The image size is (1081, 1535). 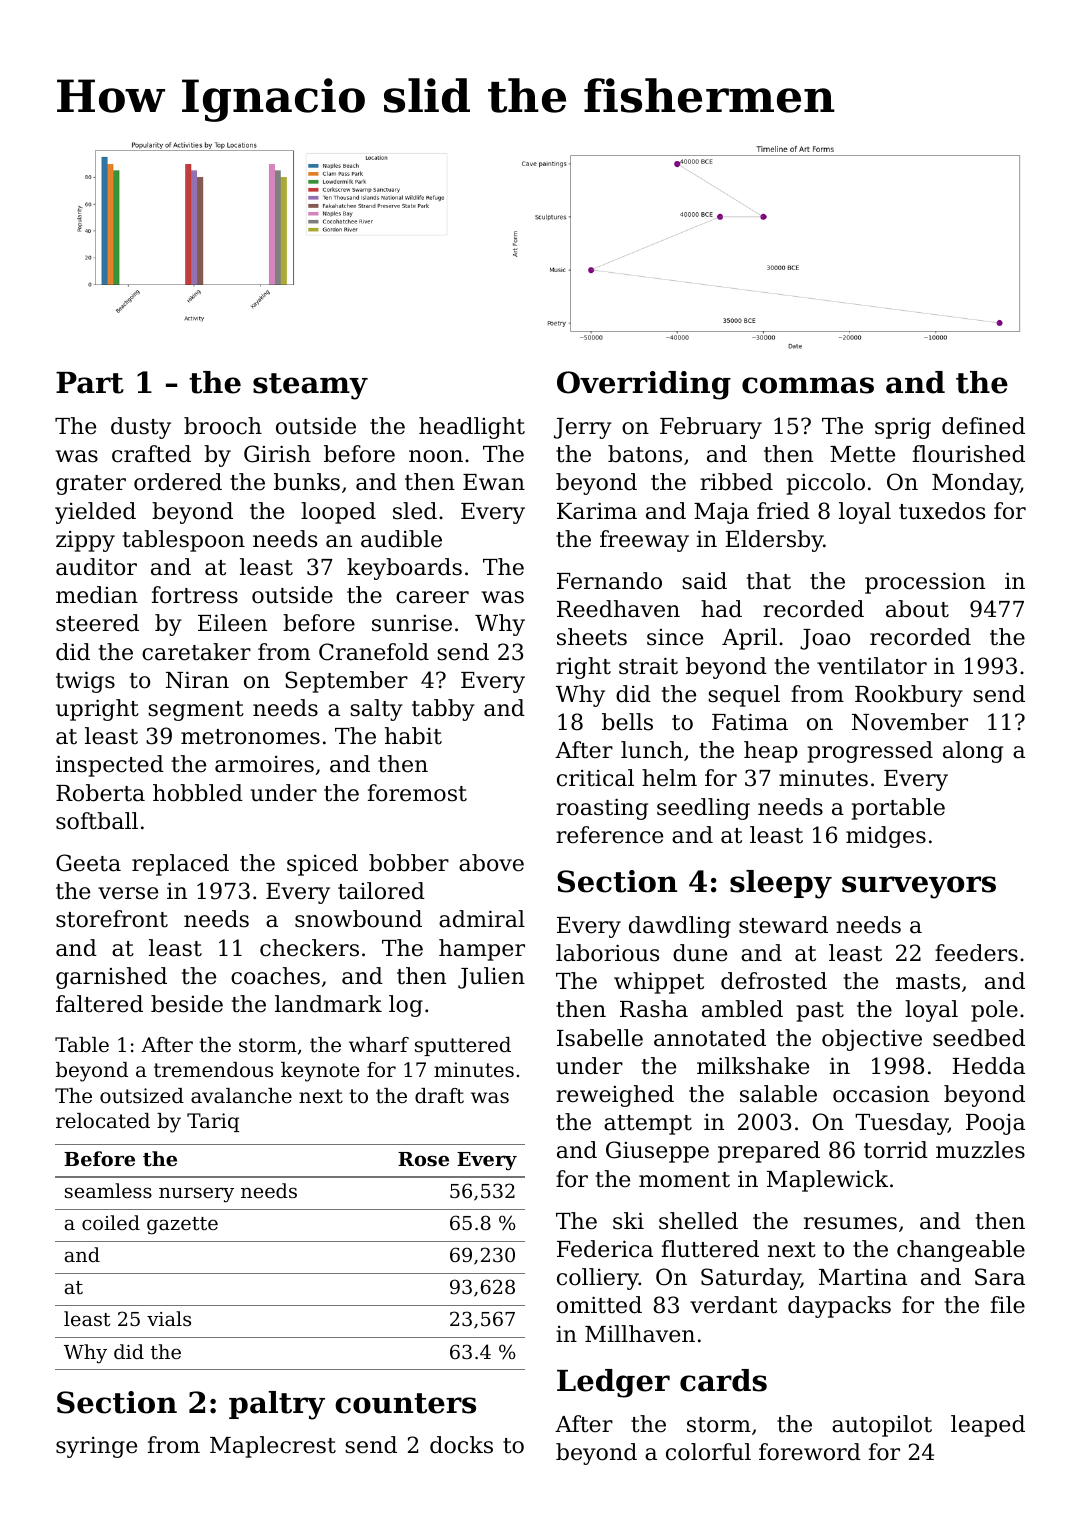 I want to click on muzzles, so click(x=980, y=1150).
